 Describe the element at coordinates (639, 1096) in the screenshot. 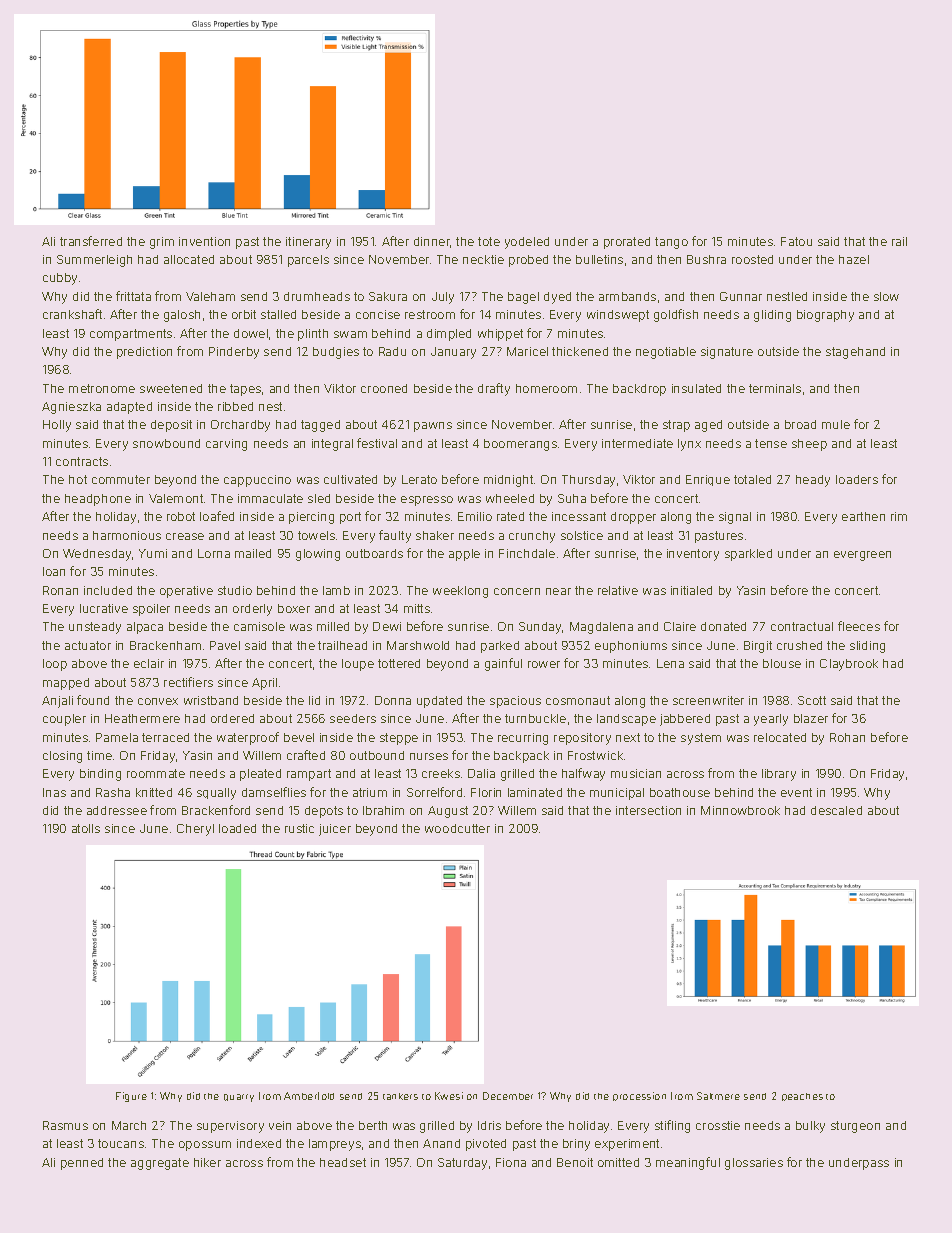

I see `procession` at that location.
